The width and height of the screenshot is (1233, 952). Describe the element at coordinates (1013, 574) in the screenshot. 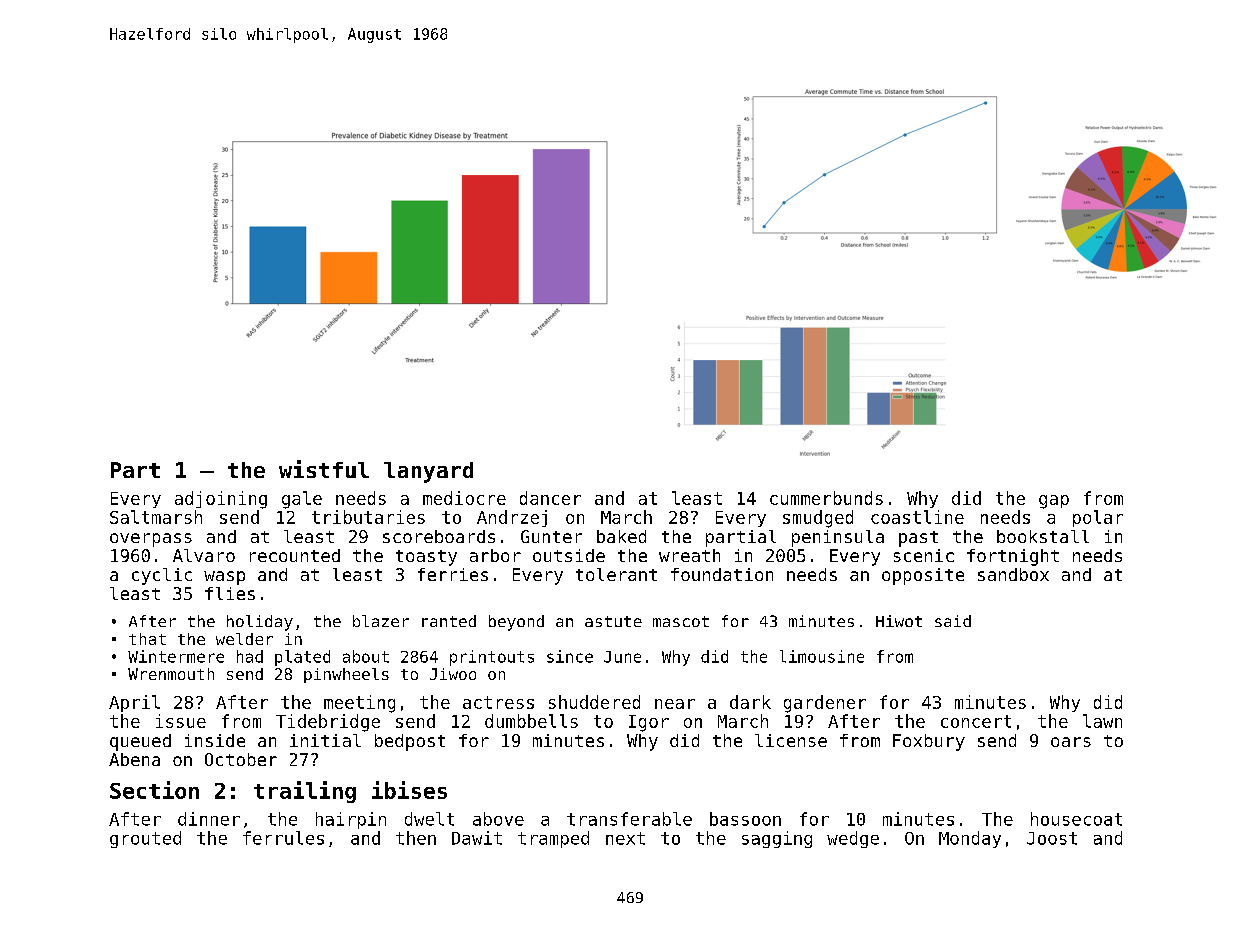

I see `sandbox` at that location.
